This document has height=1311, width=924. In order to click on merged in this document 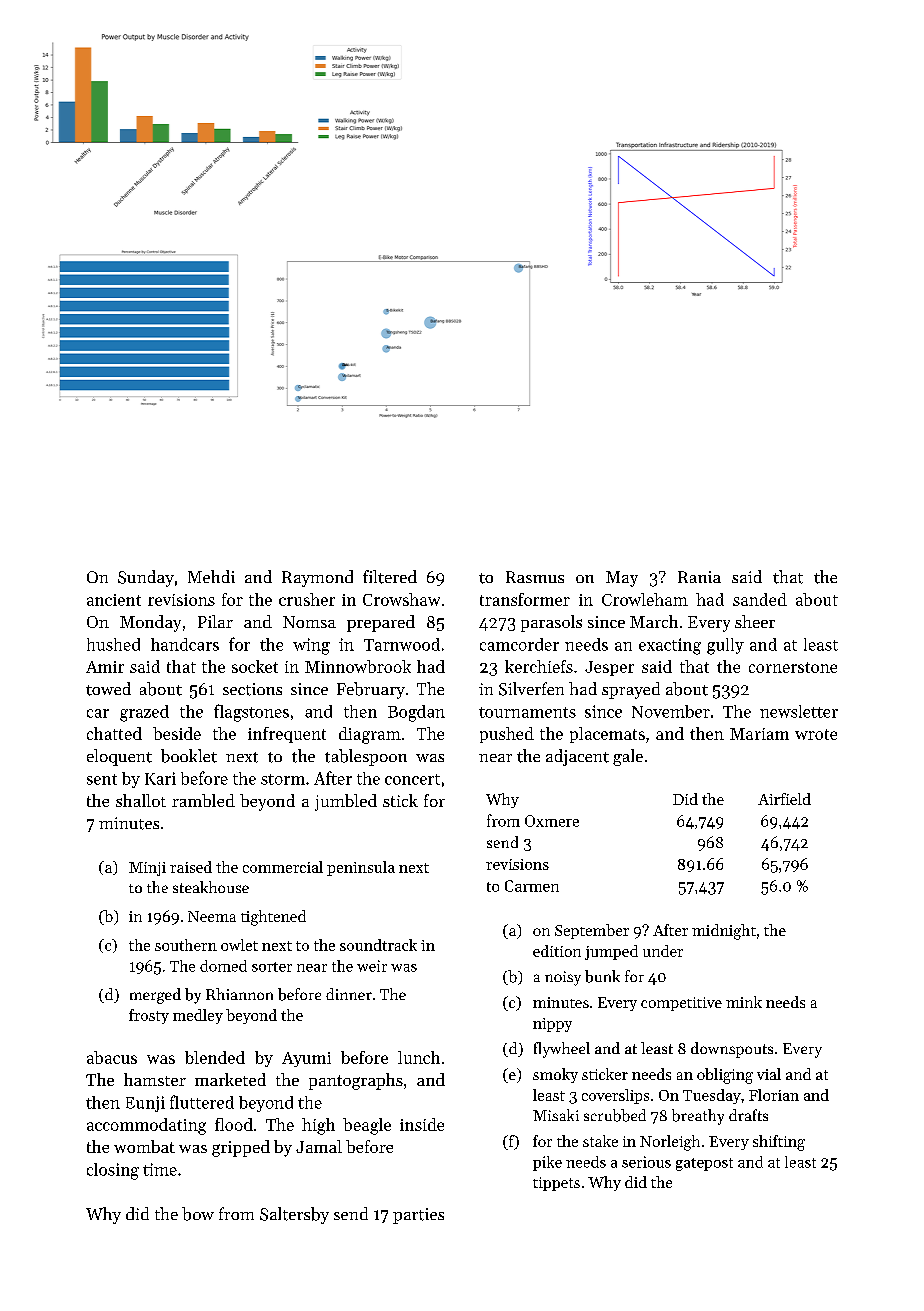, I will do `click(155, 996)`.
